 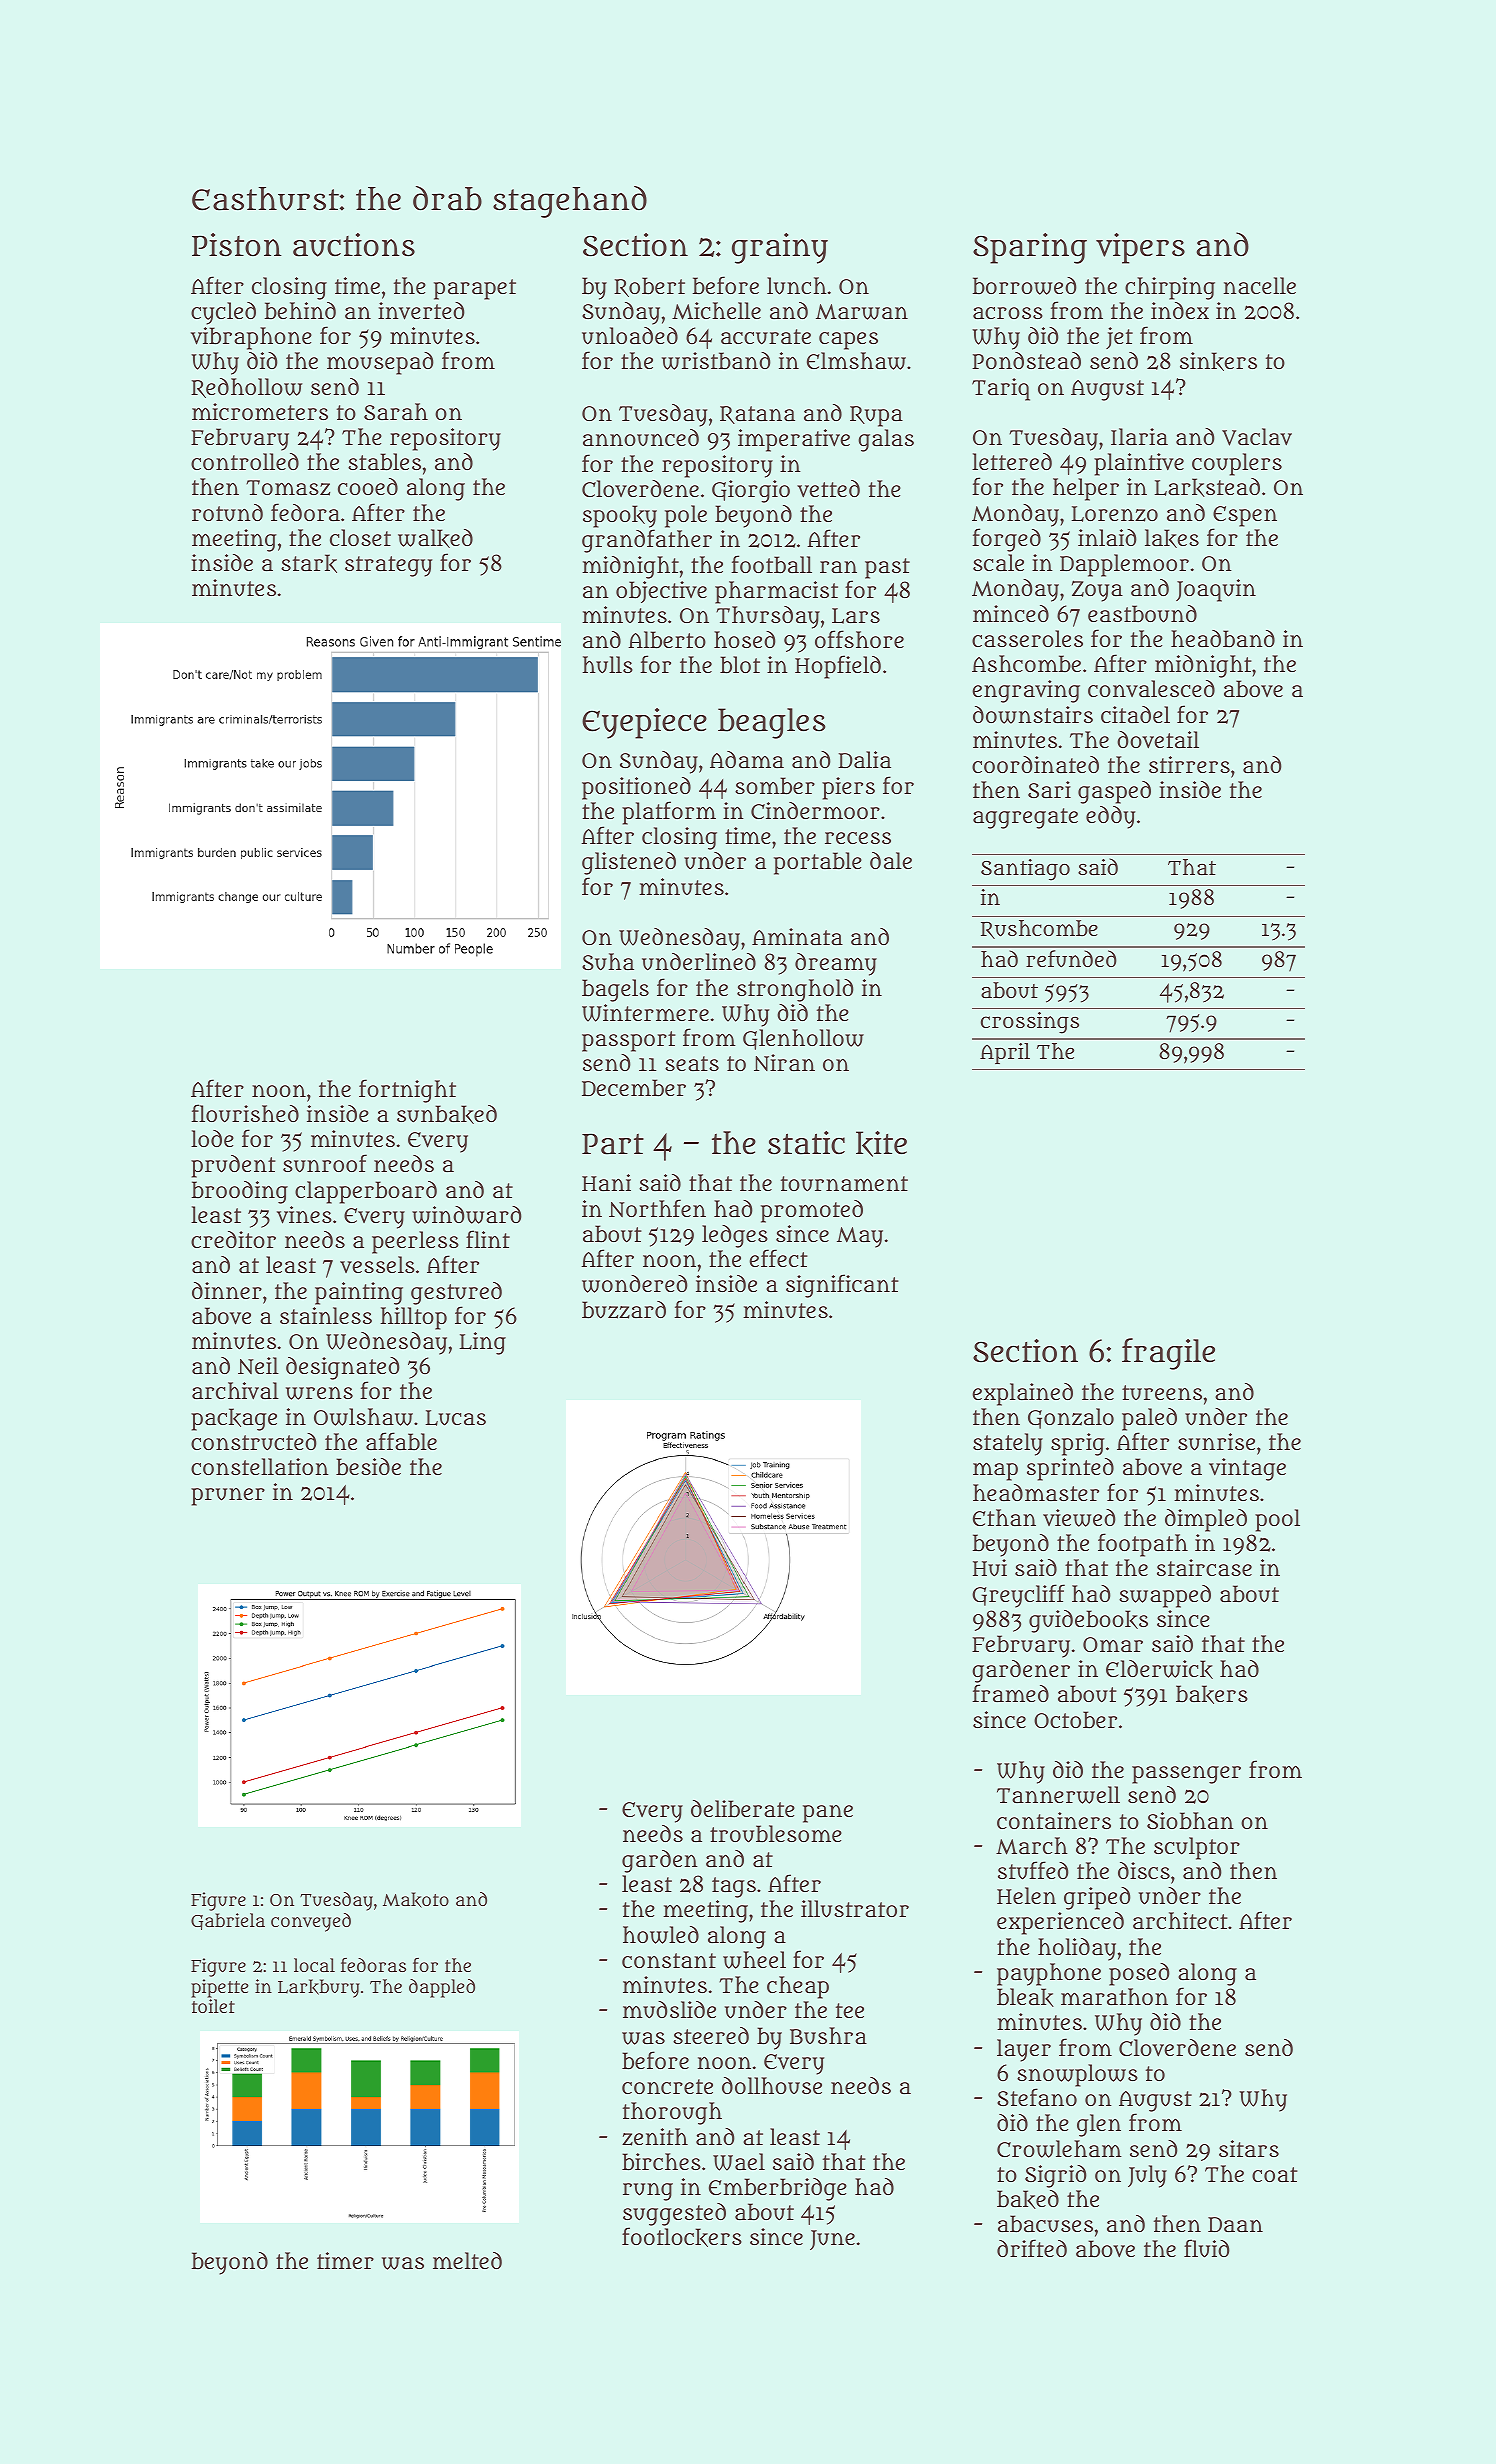 I want to click on constant, so click(x=669, y=1960).
